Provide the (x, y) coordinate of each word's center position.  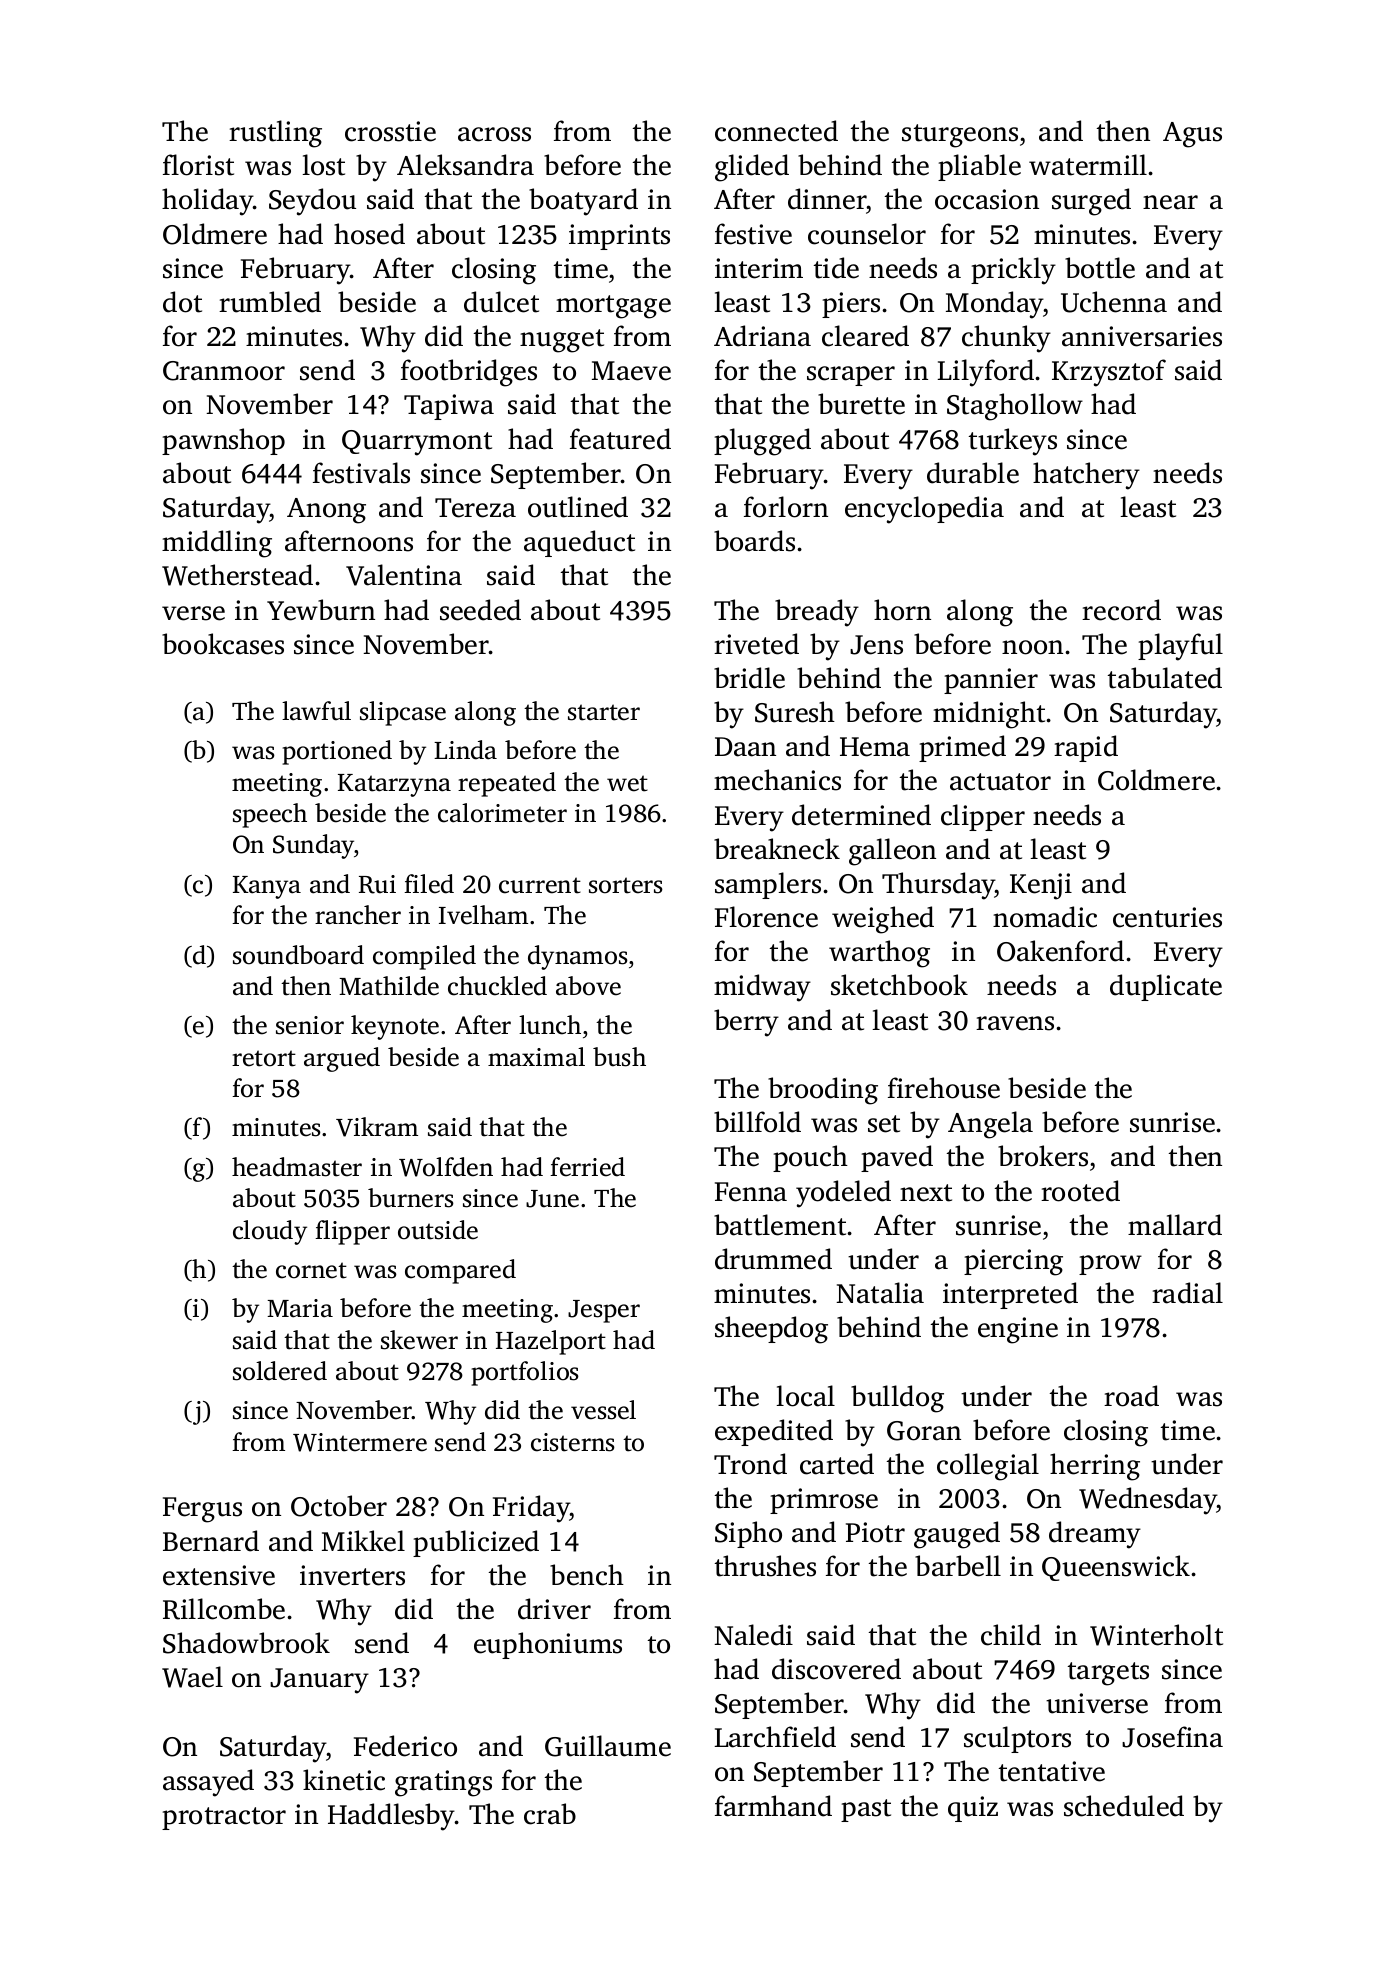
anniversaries (1142, 336)
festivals (361, 473)
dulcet (501, 302)
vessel (603, 1410)
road (1131, 1396)
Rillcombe (224, 1609)
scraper (851, 376)
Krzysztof (1109, 373)
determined (861, 815)
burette (861, 404)
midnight (989, 715)
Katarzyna (394, 785)
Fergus (202, 1510)
